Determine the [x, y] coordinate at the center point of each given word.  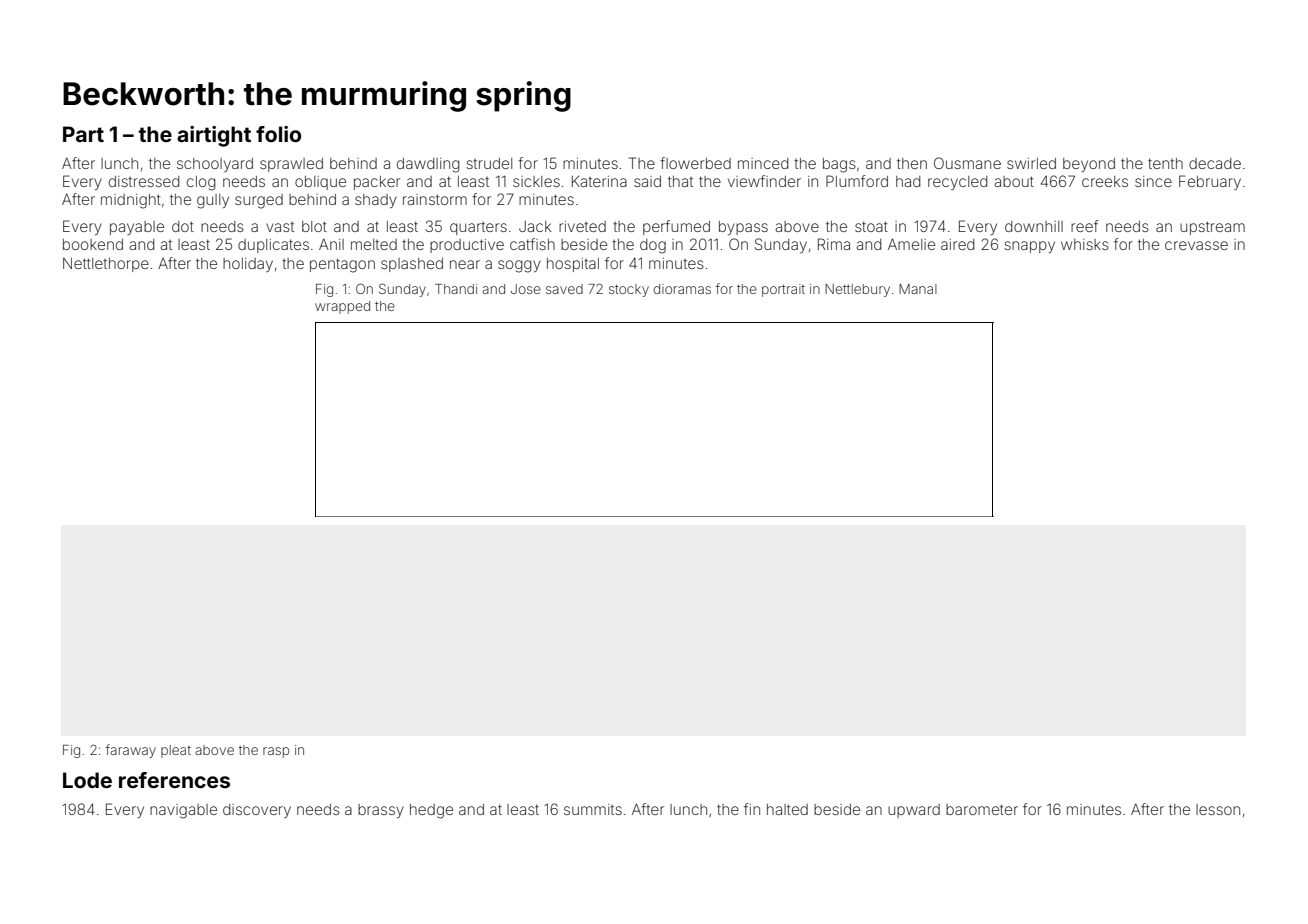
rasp [276, 752]
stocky [629, 290]
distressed [144, 181]
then [912, 163]
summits [593, 809]
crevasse [1196, 245]
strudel [489, 163]
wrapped [342, 307]
